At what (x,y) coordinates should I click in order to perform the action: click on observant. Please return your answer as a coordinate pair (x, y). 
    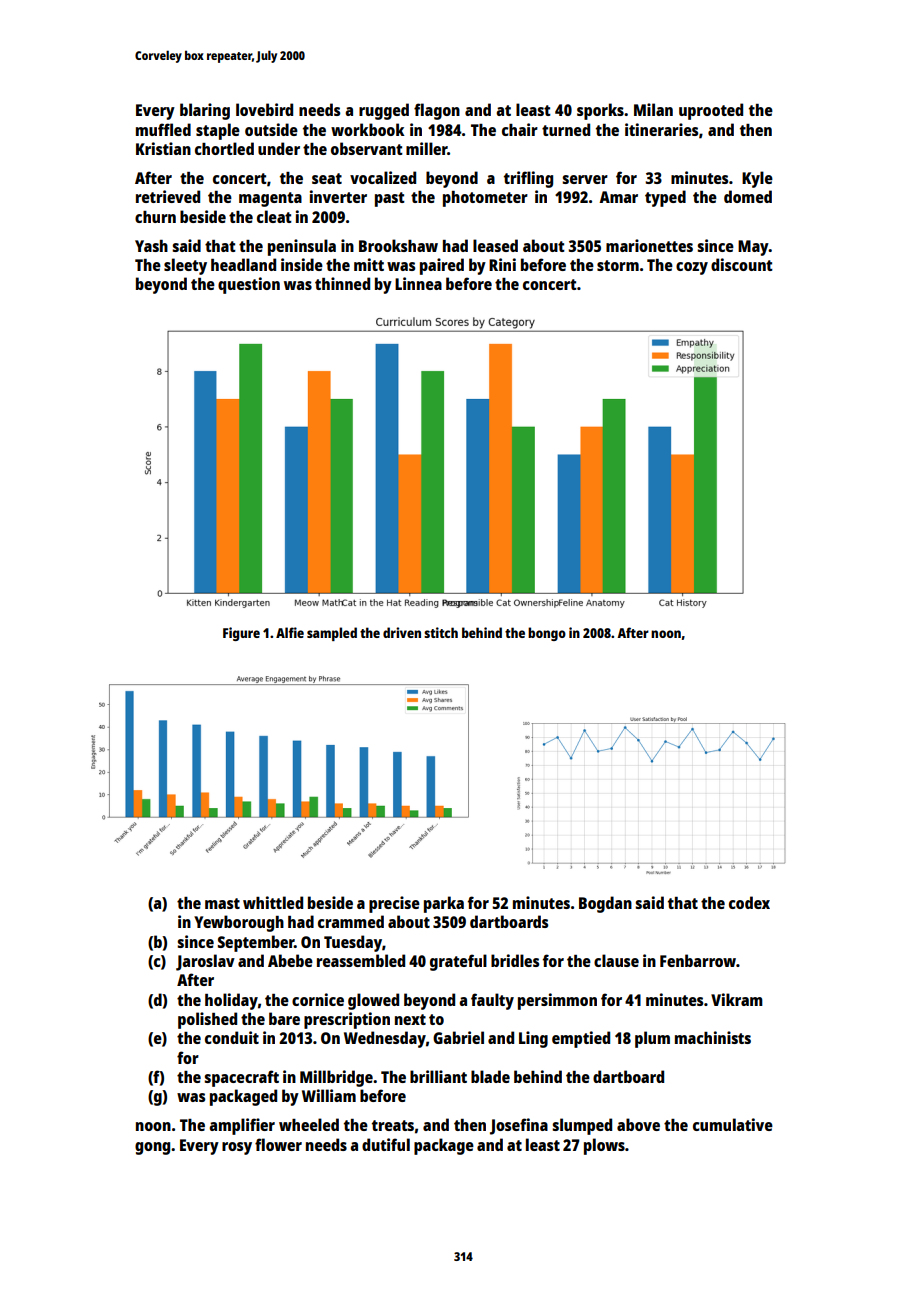
    Looking at the image, I should click on (367, 148).
